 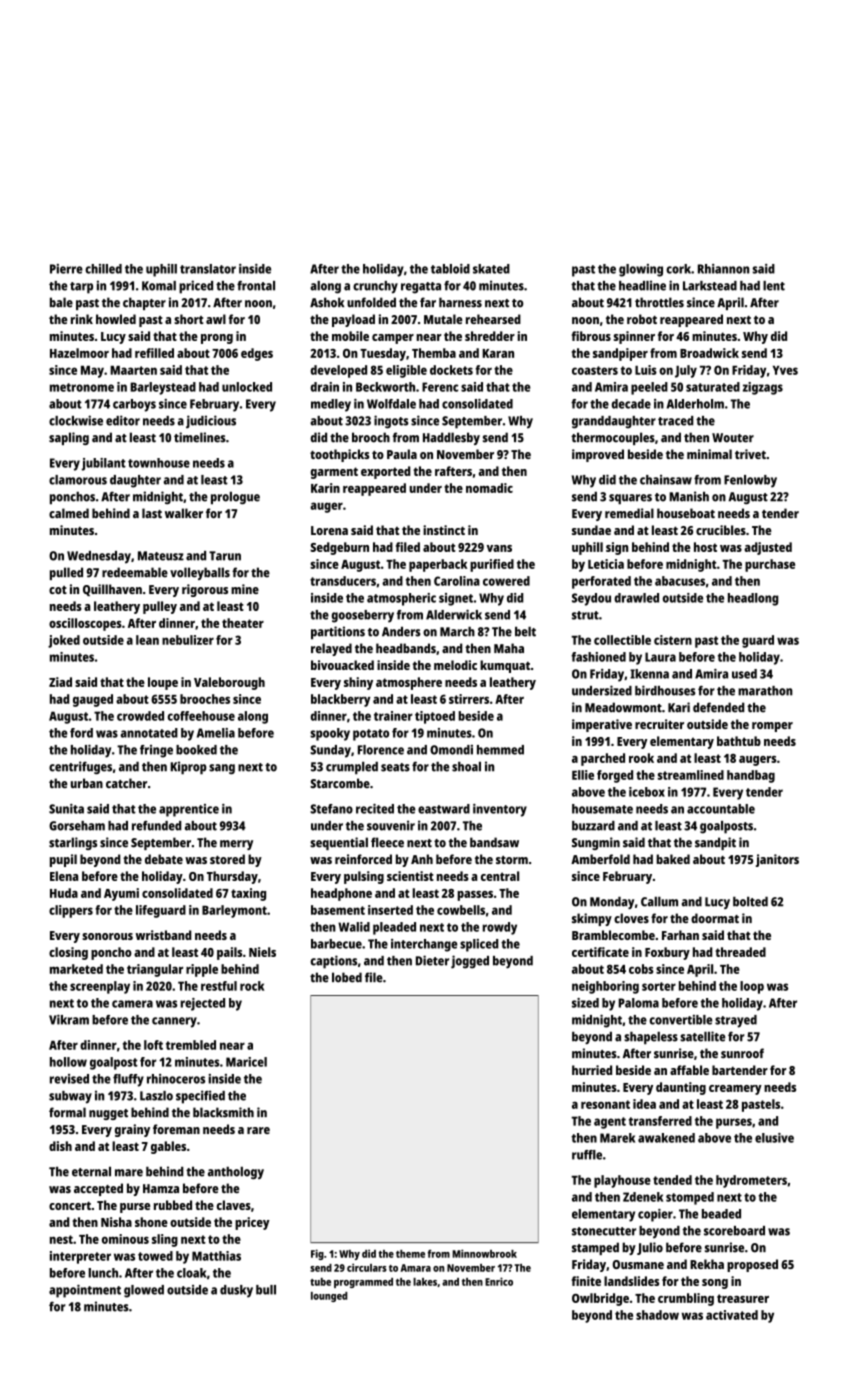 What do you see at coordinates (603, 759) in the image?
I see `parched` at bounding box center [603, 759].
